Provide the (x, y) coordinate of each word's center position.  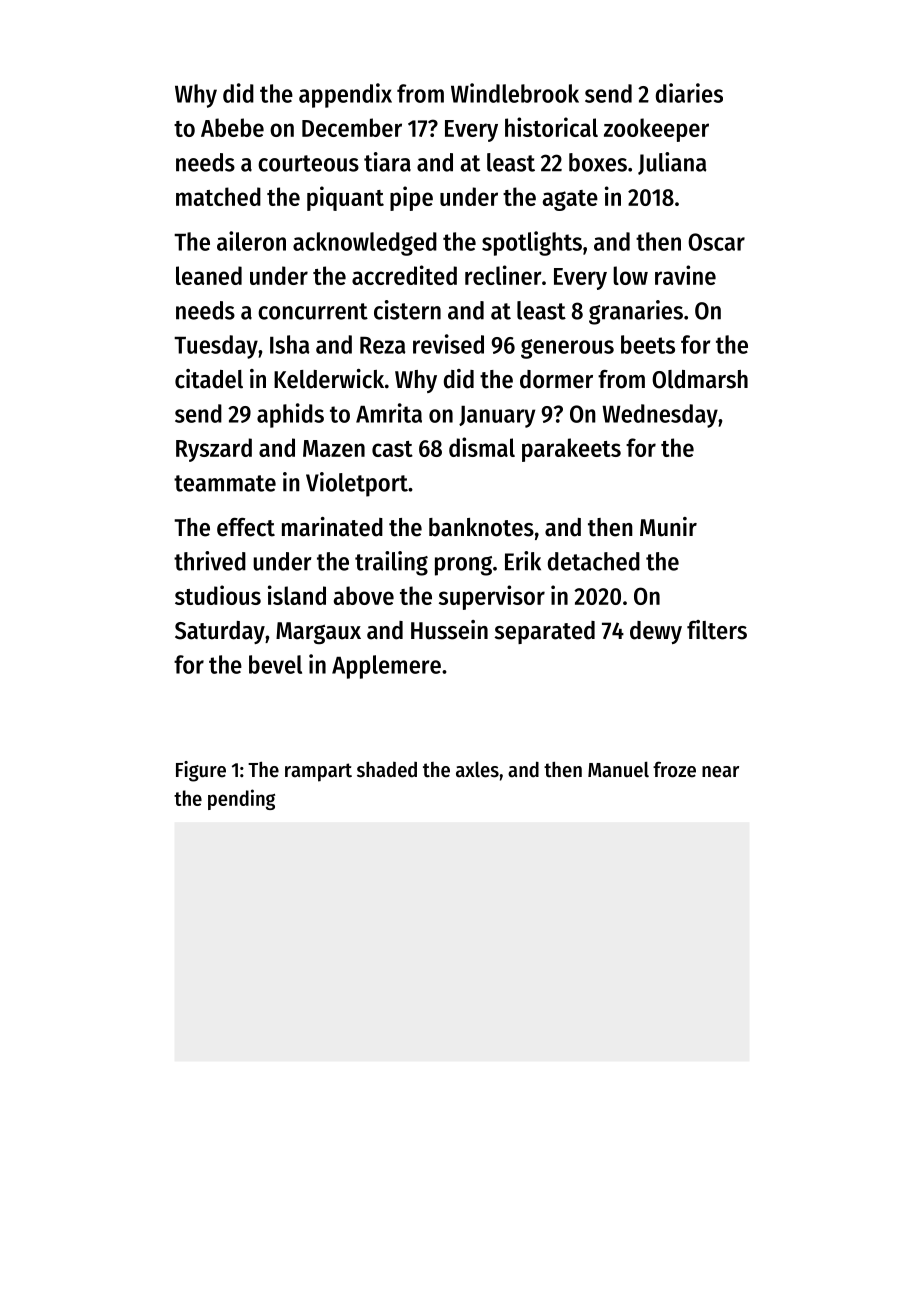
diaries (689, 93)
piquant (345, 198)
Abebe (232, 127)
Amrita (389, 413)
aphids (290, 415)
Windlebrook (515, 93)
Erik (523, 561)
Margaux (318, 633)
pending (241, 799)
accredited (404, 275)
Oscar (716, 242)
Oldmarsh (700, 379)
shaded (387, 769)
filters (717, 630)
